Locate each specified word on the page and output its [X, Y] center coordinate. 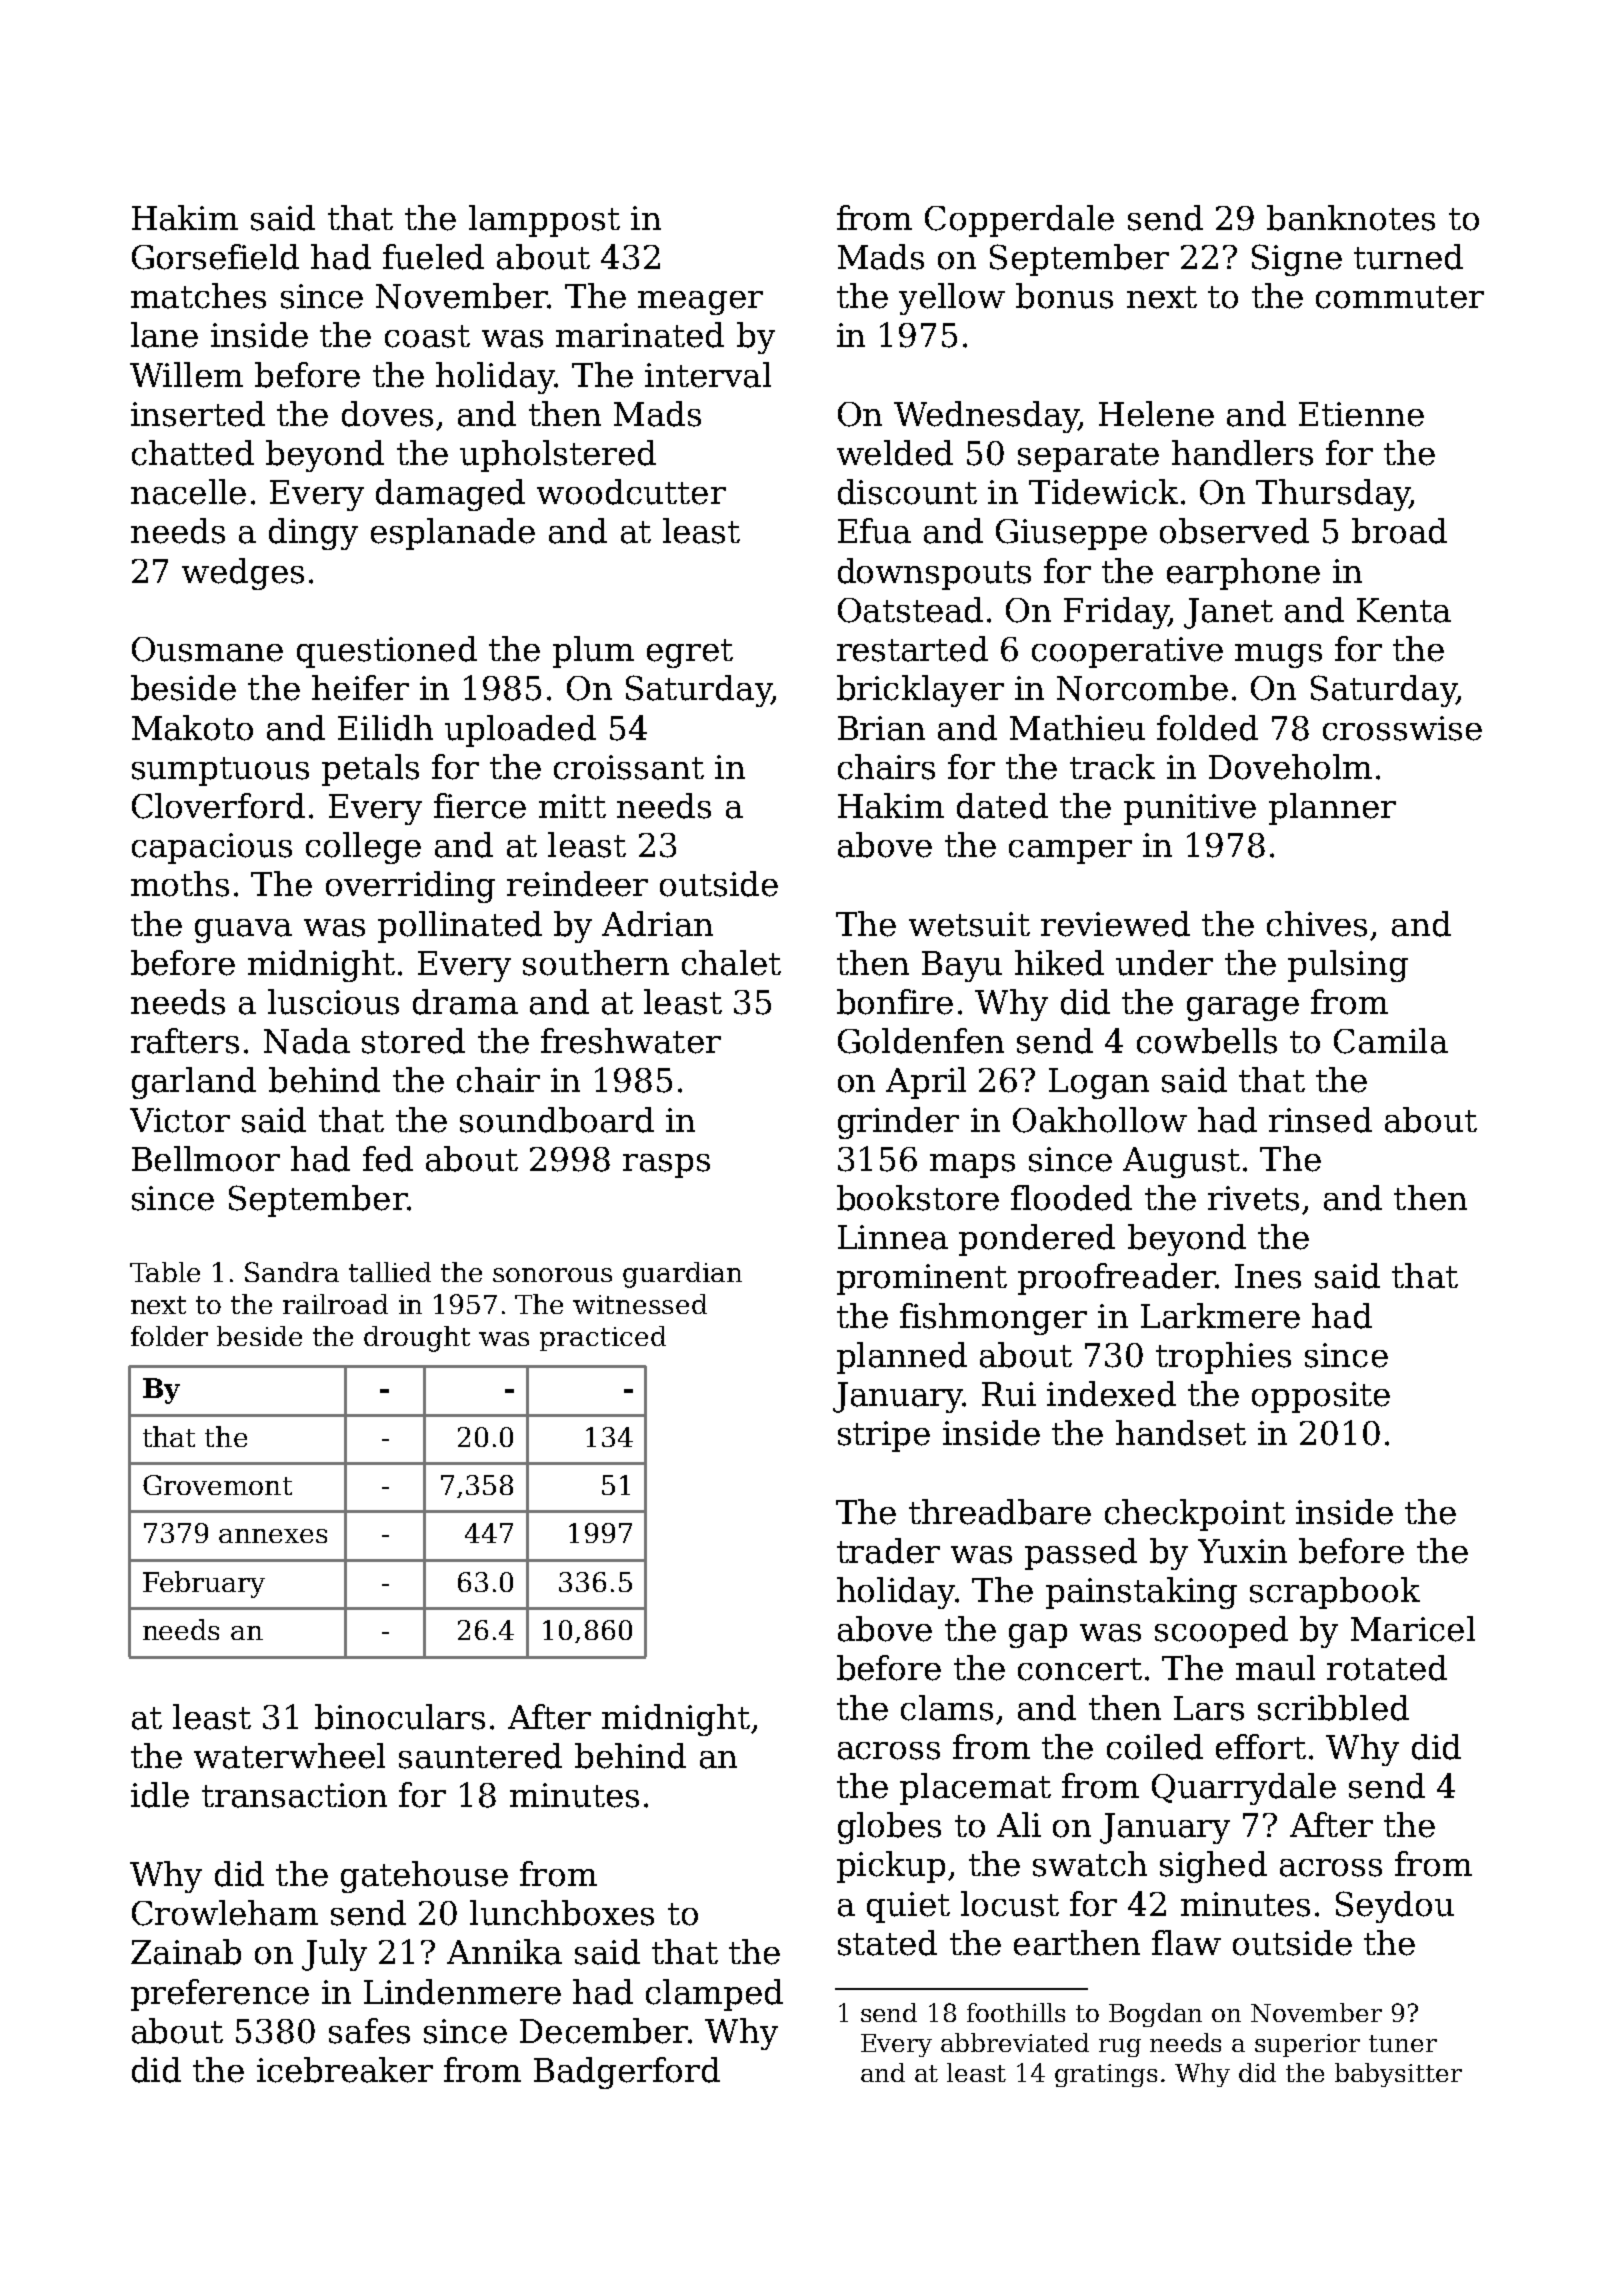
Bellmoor [206, 1159]
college [363, 848]
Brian [881, 728]
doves [387, 414]
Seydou [1395, 1907]
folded [1207, 728]
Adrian [657, 924]
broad [1399, 531]
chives [1317, 924]
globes [889, 1828]
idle [160, 1795]
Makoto [192, 728]
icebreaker [345, 2070]
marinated [640, 335]
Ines [1268, 1276]
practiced [603, 1338]
